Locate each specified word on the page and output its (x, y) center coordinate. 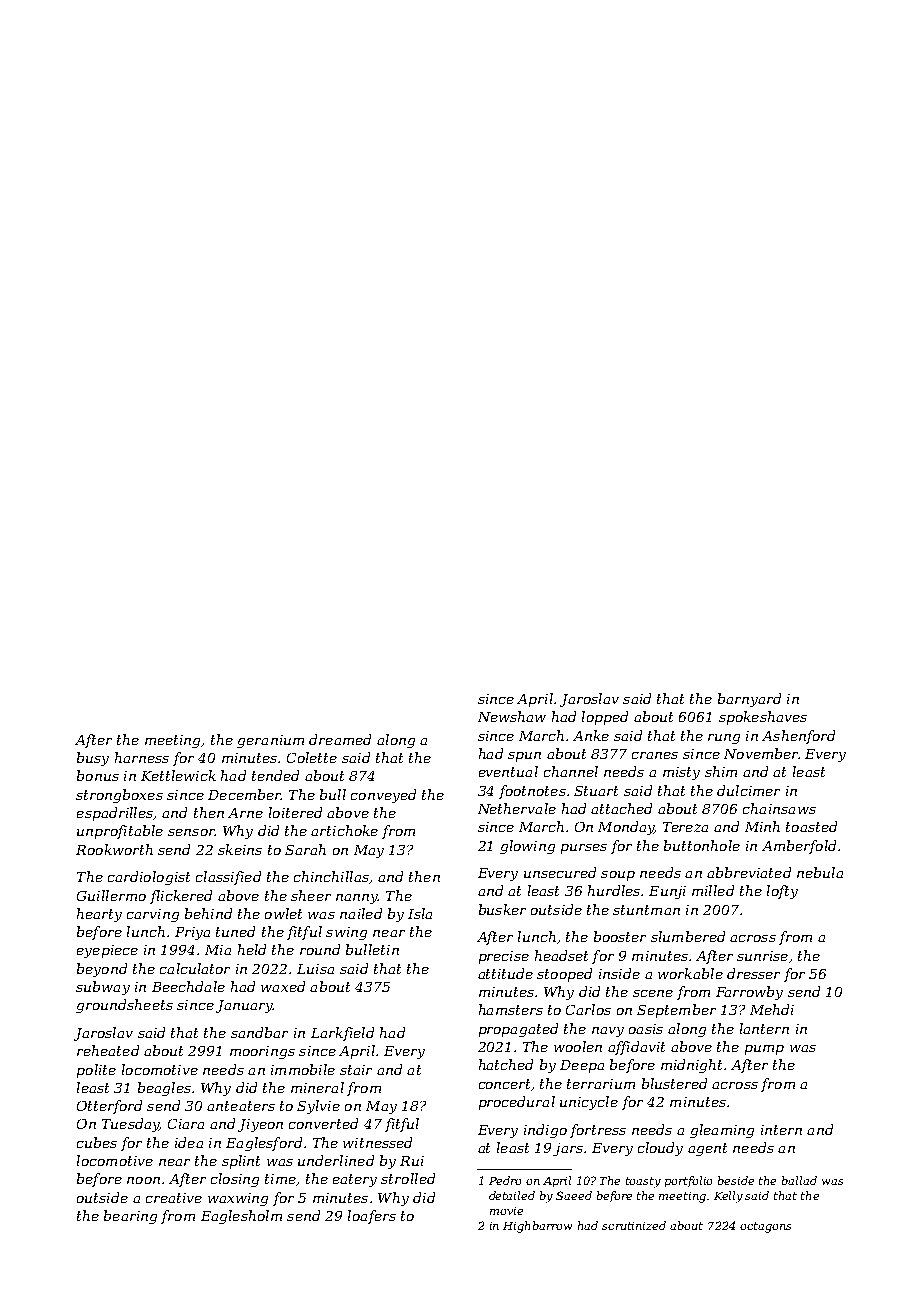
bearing (130, 1217)
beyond (102, 970)
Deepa (582, 1066)
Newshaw (512, 716)
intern (781, 1130)
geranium (270, 741)
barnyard (749, 700)
